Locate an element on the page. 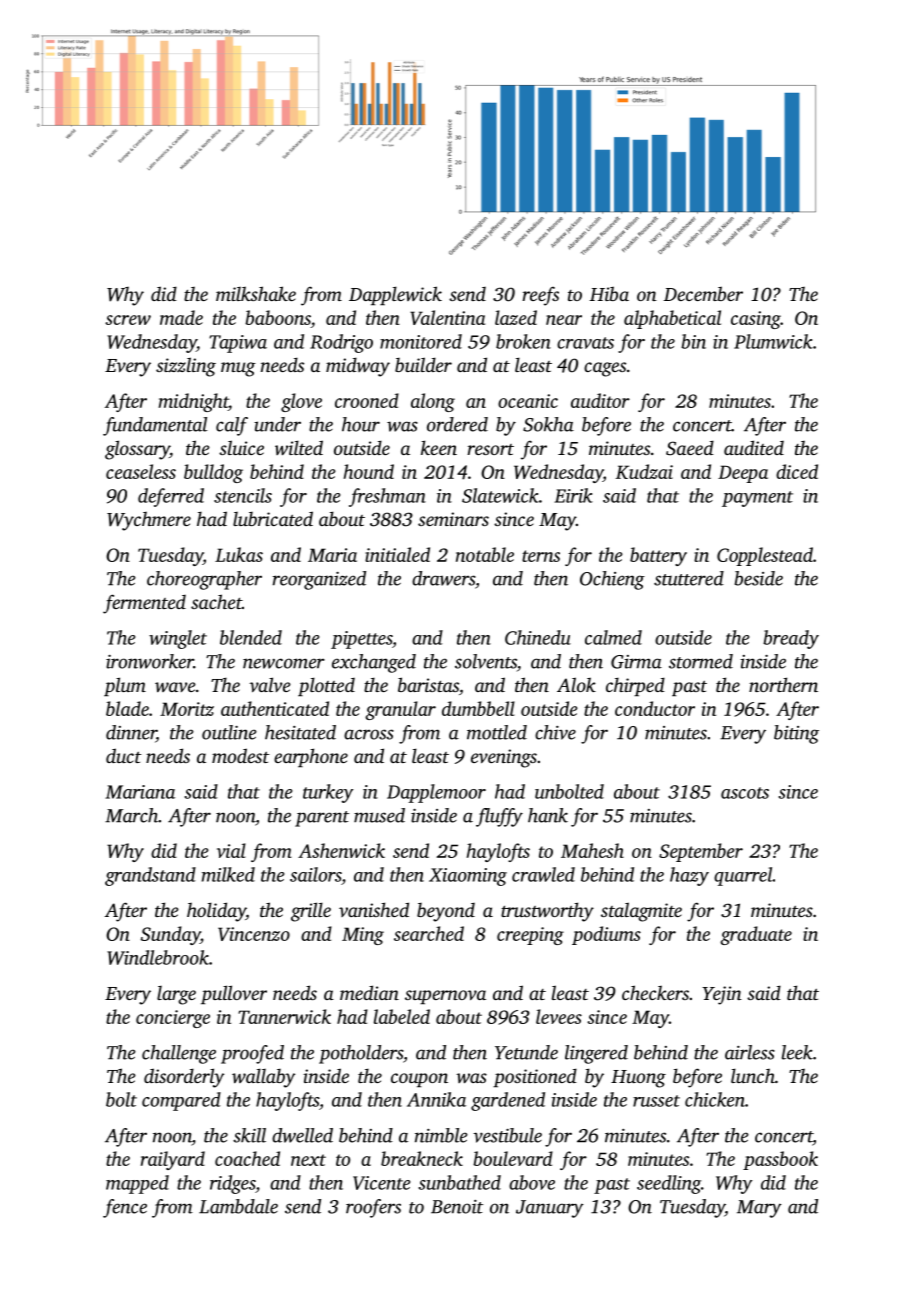 Image resolution: width=924 pixels, height=1308 pixels. grandstand is located at coordinates (150, 876).
